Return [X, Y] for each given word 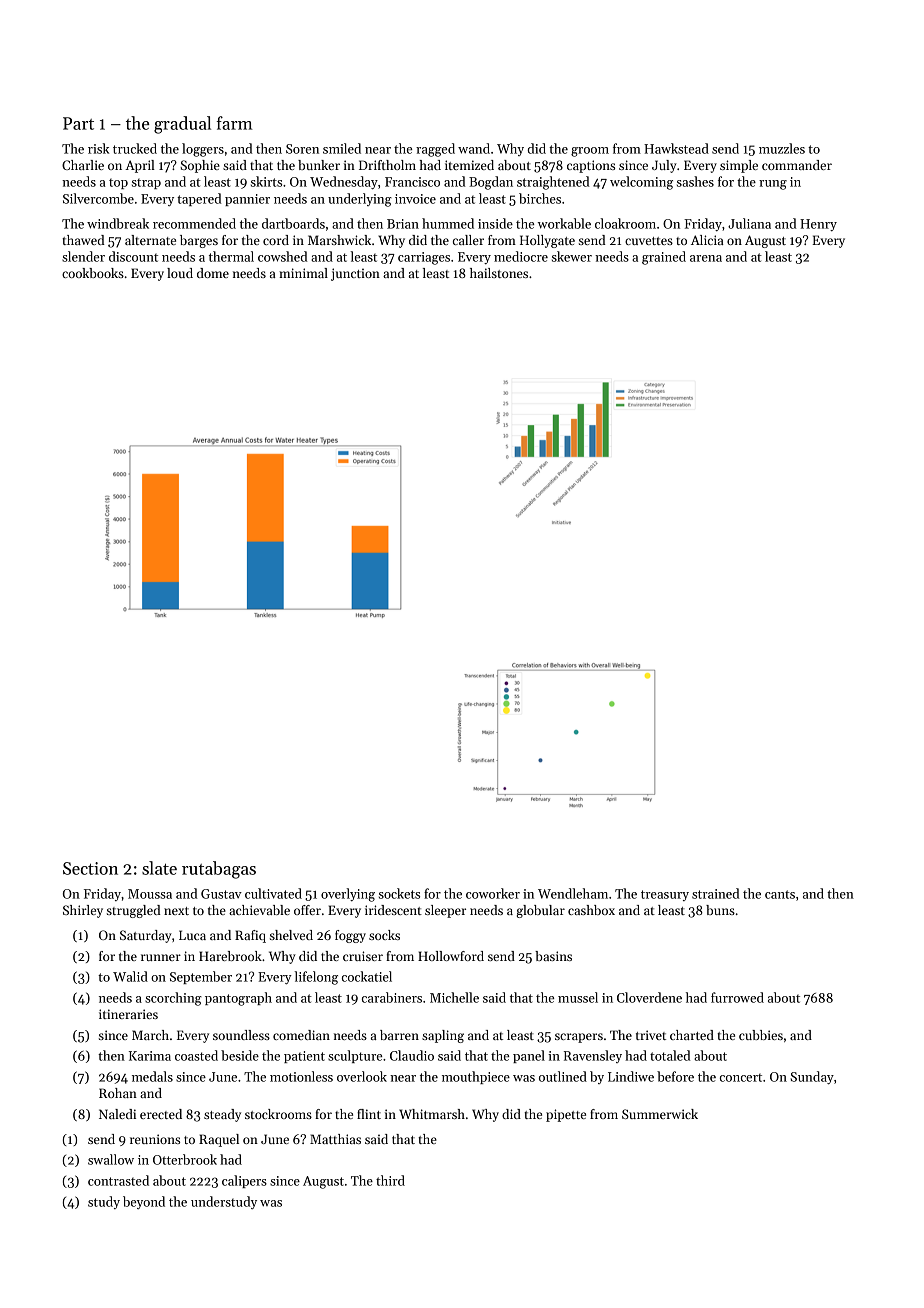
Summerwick [660, 1114]
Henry [818, 225]
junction [355, 274]
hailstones [499, 273]
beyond [144, 1202]
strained [715, 893]
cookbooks [93, 273]
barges [199, 241]
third [390, 1180]
